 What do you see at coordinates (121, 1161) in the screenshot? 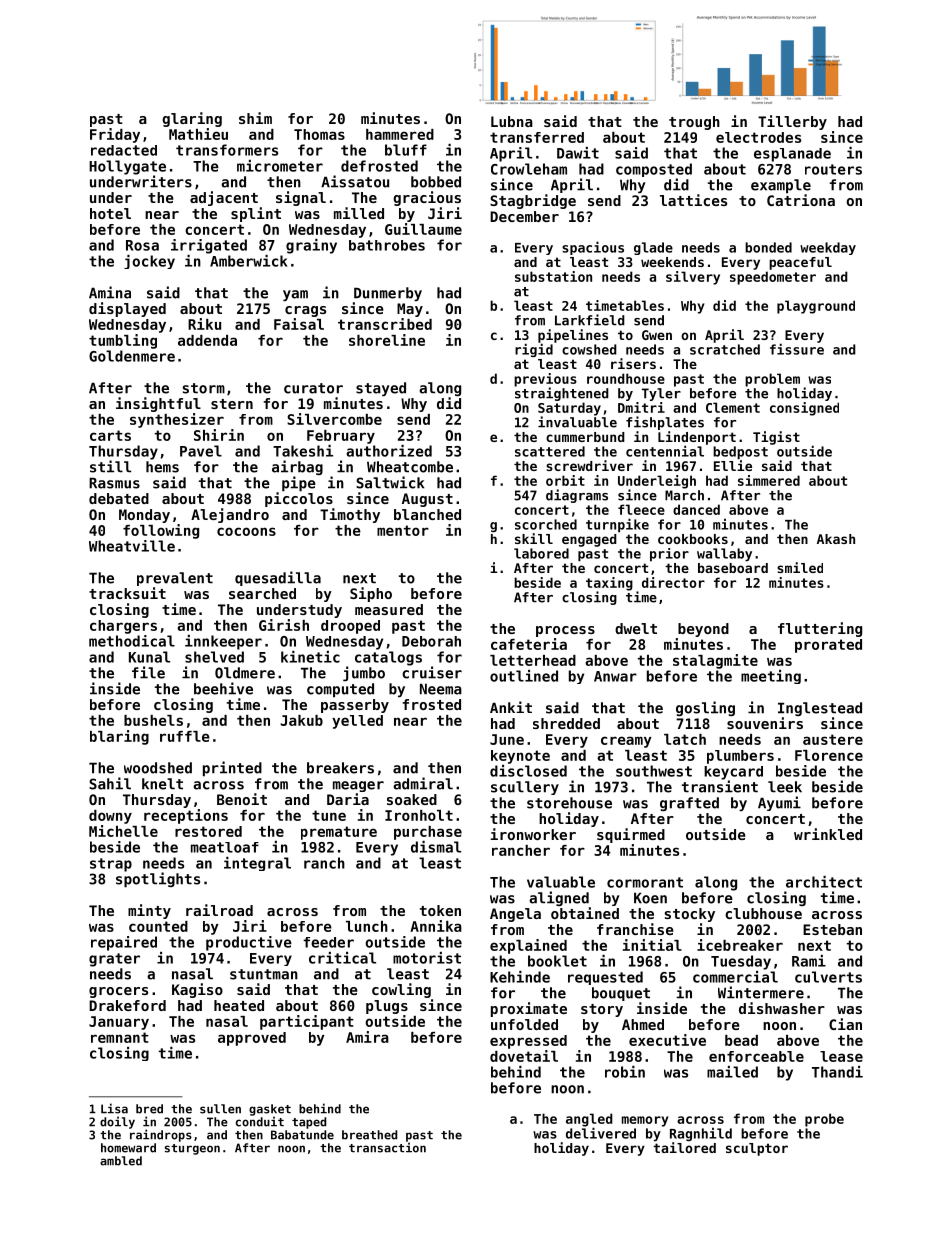
I see `ambled` at bounding box center [121, 1161].
